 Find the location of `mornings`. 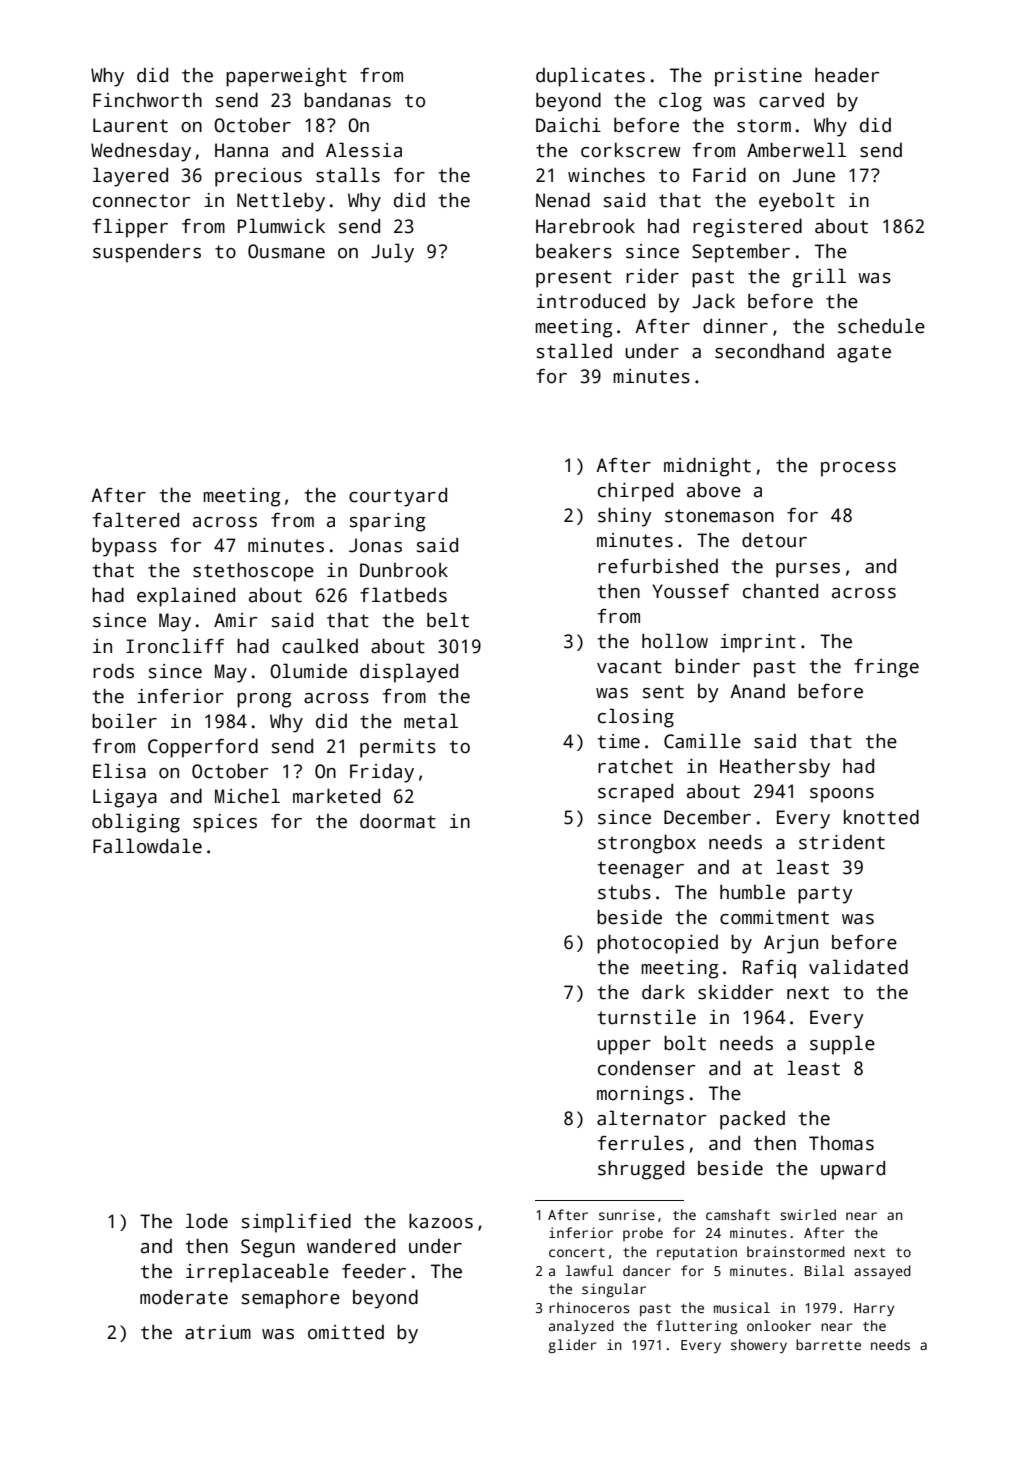

mornings is located at coordinates (640, 1095).
